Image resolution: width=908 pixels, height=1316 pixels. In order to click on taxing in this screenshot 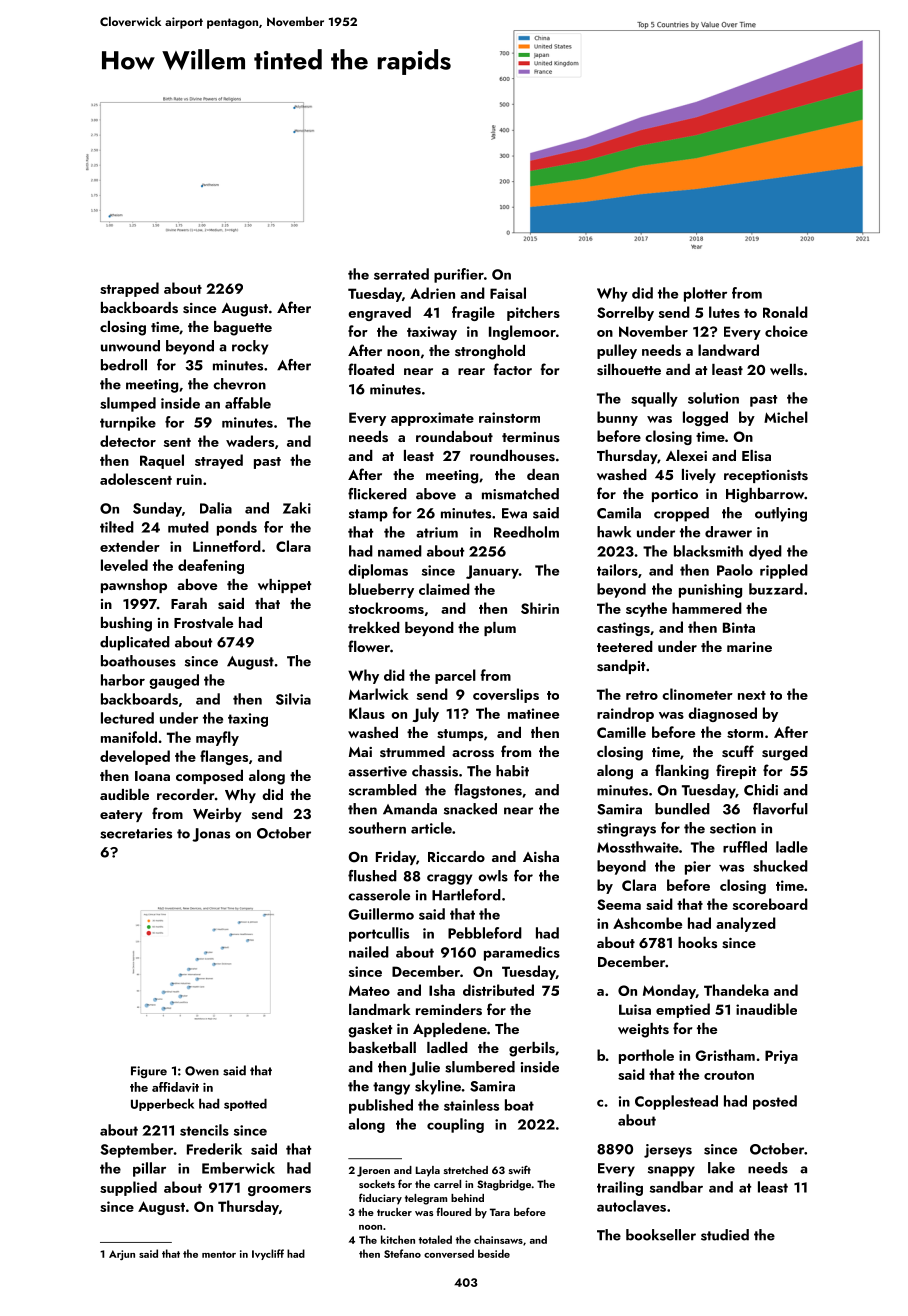, I will do `click(248, 720)`.
